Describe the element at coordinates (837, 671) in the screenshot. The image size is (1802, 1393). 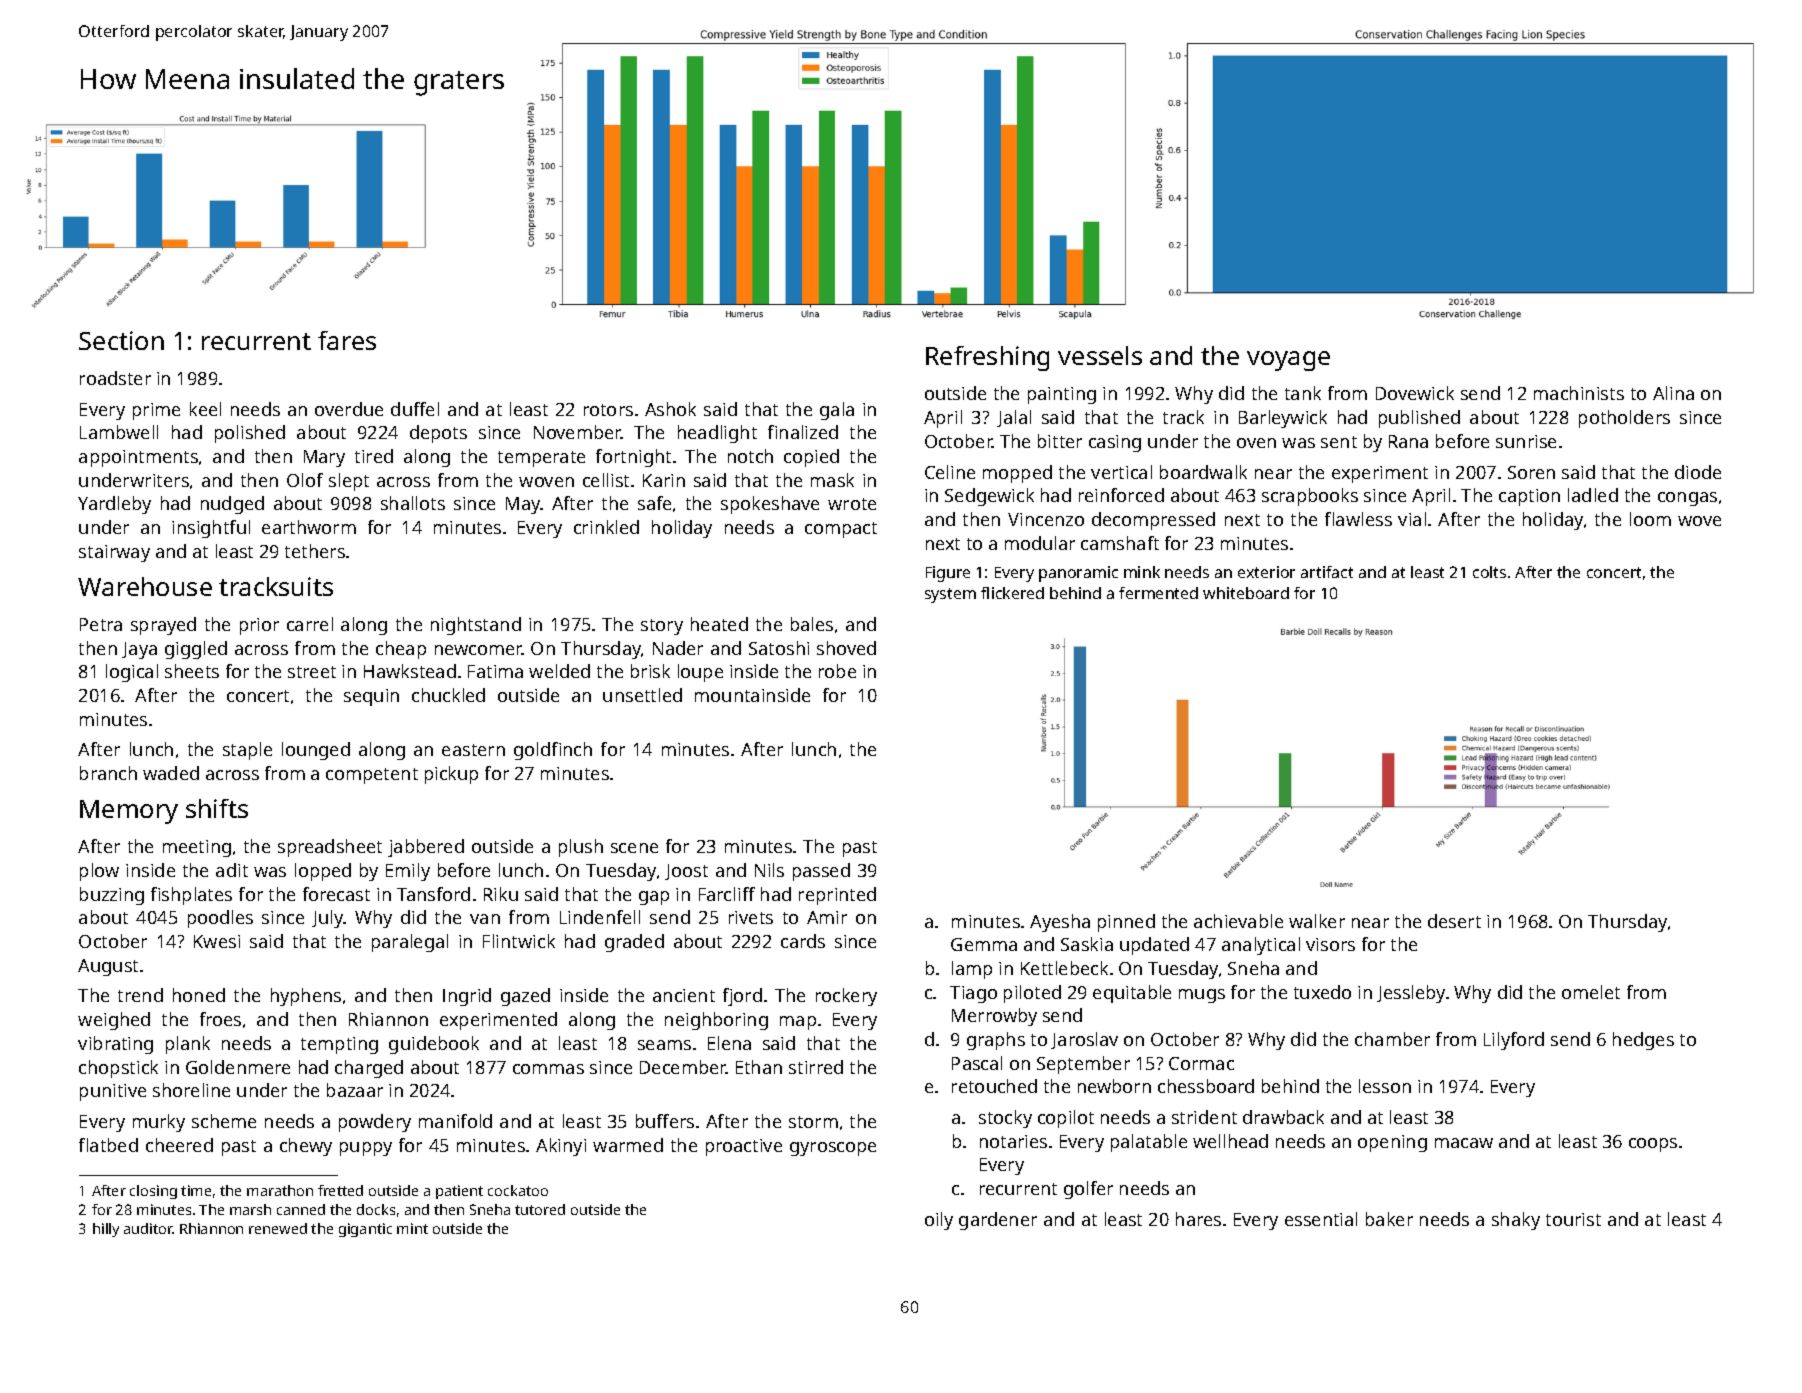
I see `robe` at that location.
